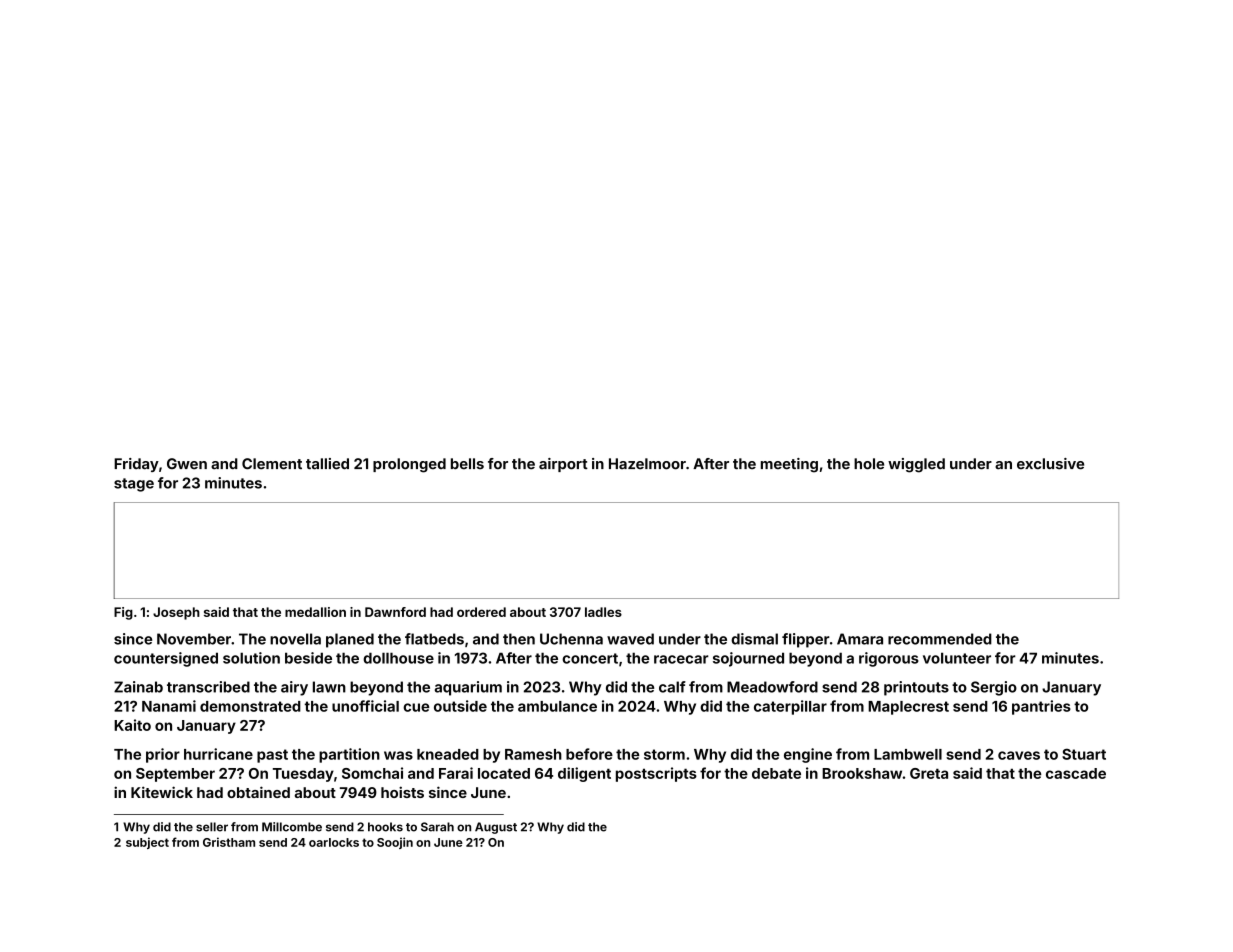  Describe the element at coordinates (647, 464) in the screenshot. I see `Hazelmoor` at that location.
